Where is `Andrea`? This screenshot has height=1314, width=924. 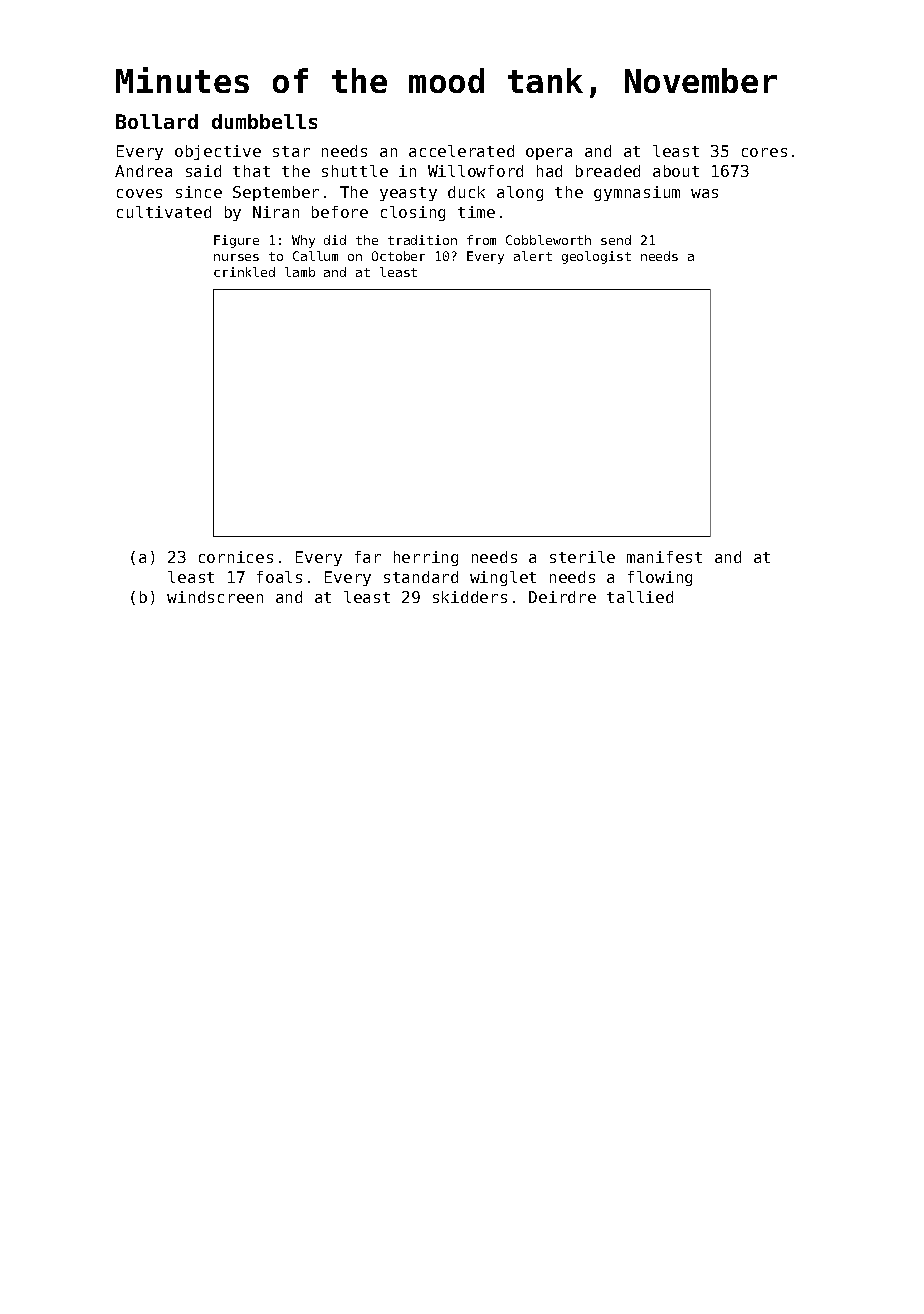
Andrea is located at coordinates (143, 171).
